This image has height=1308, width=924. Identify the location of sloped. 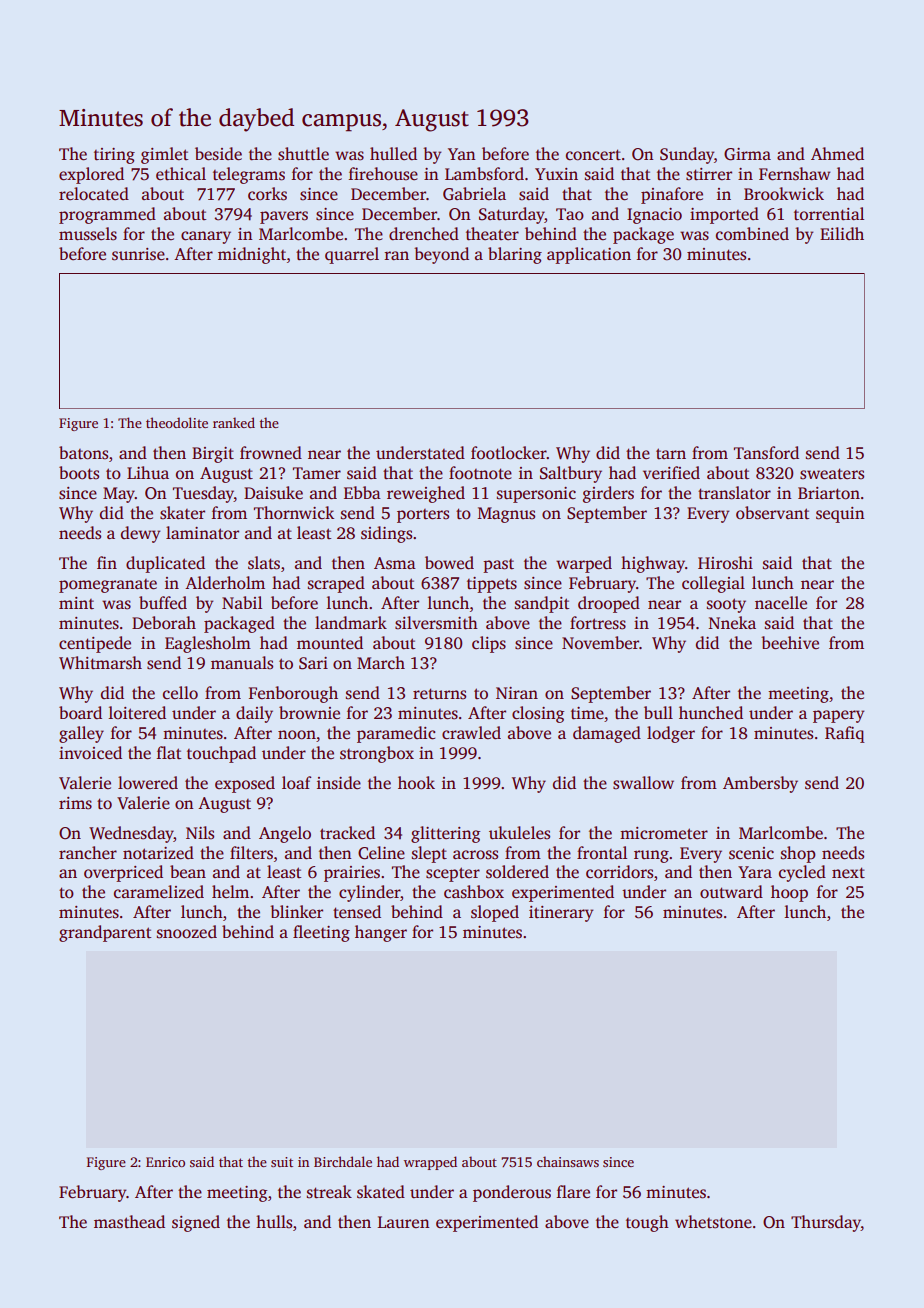
(495, 913).
